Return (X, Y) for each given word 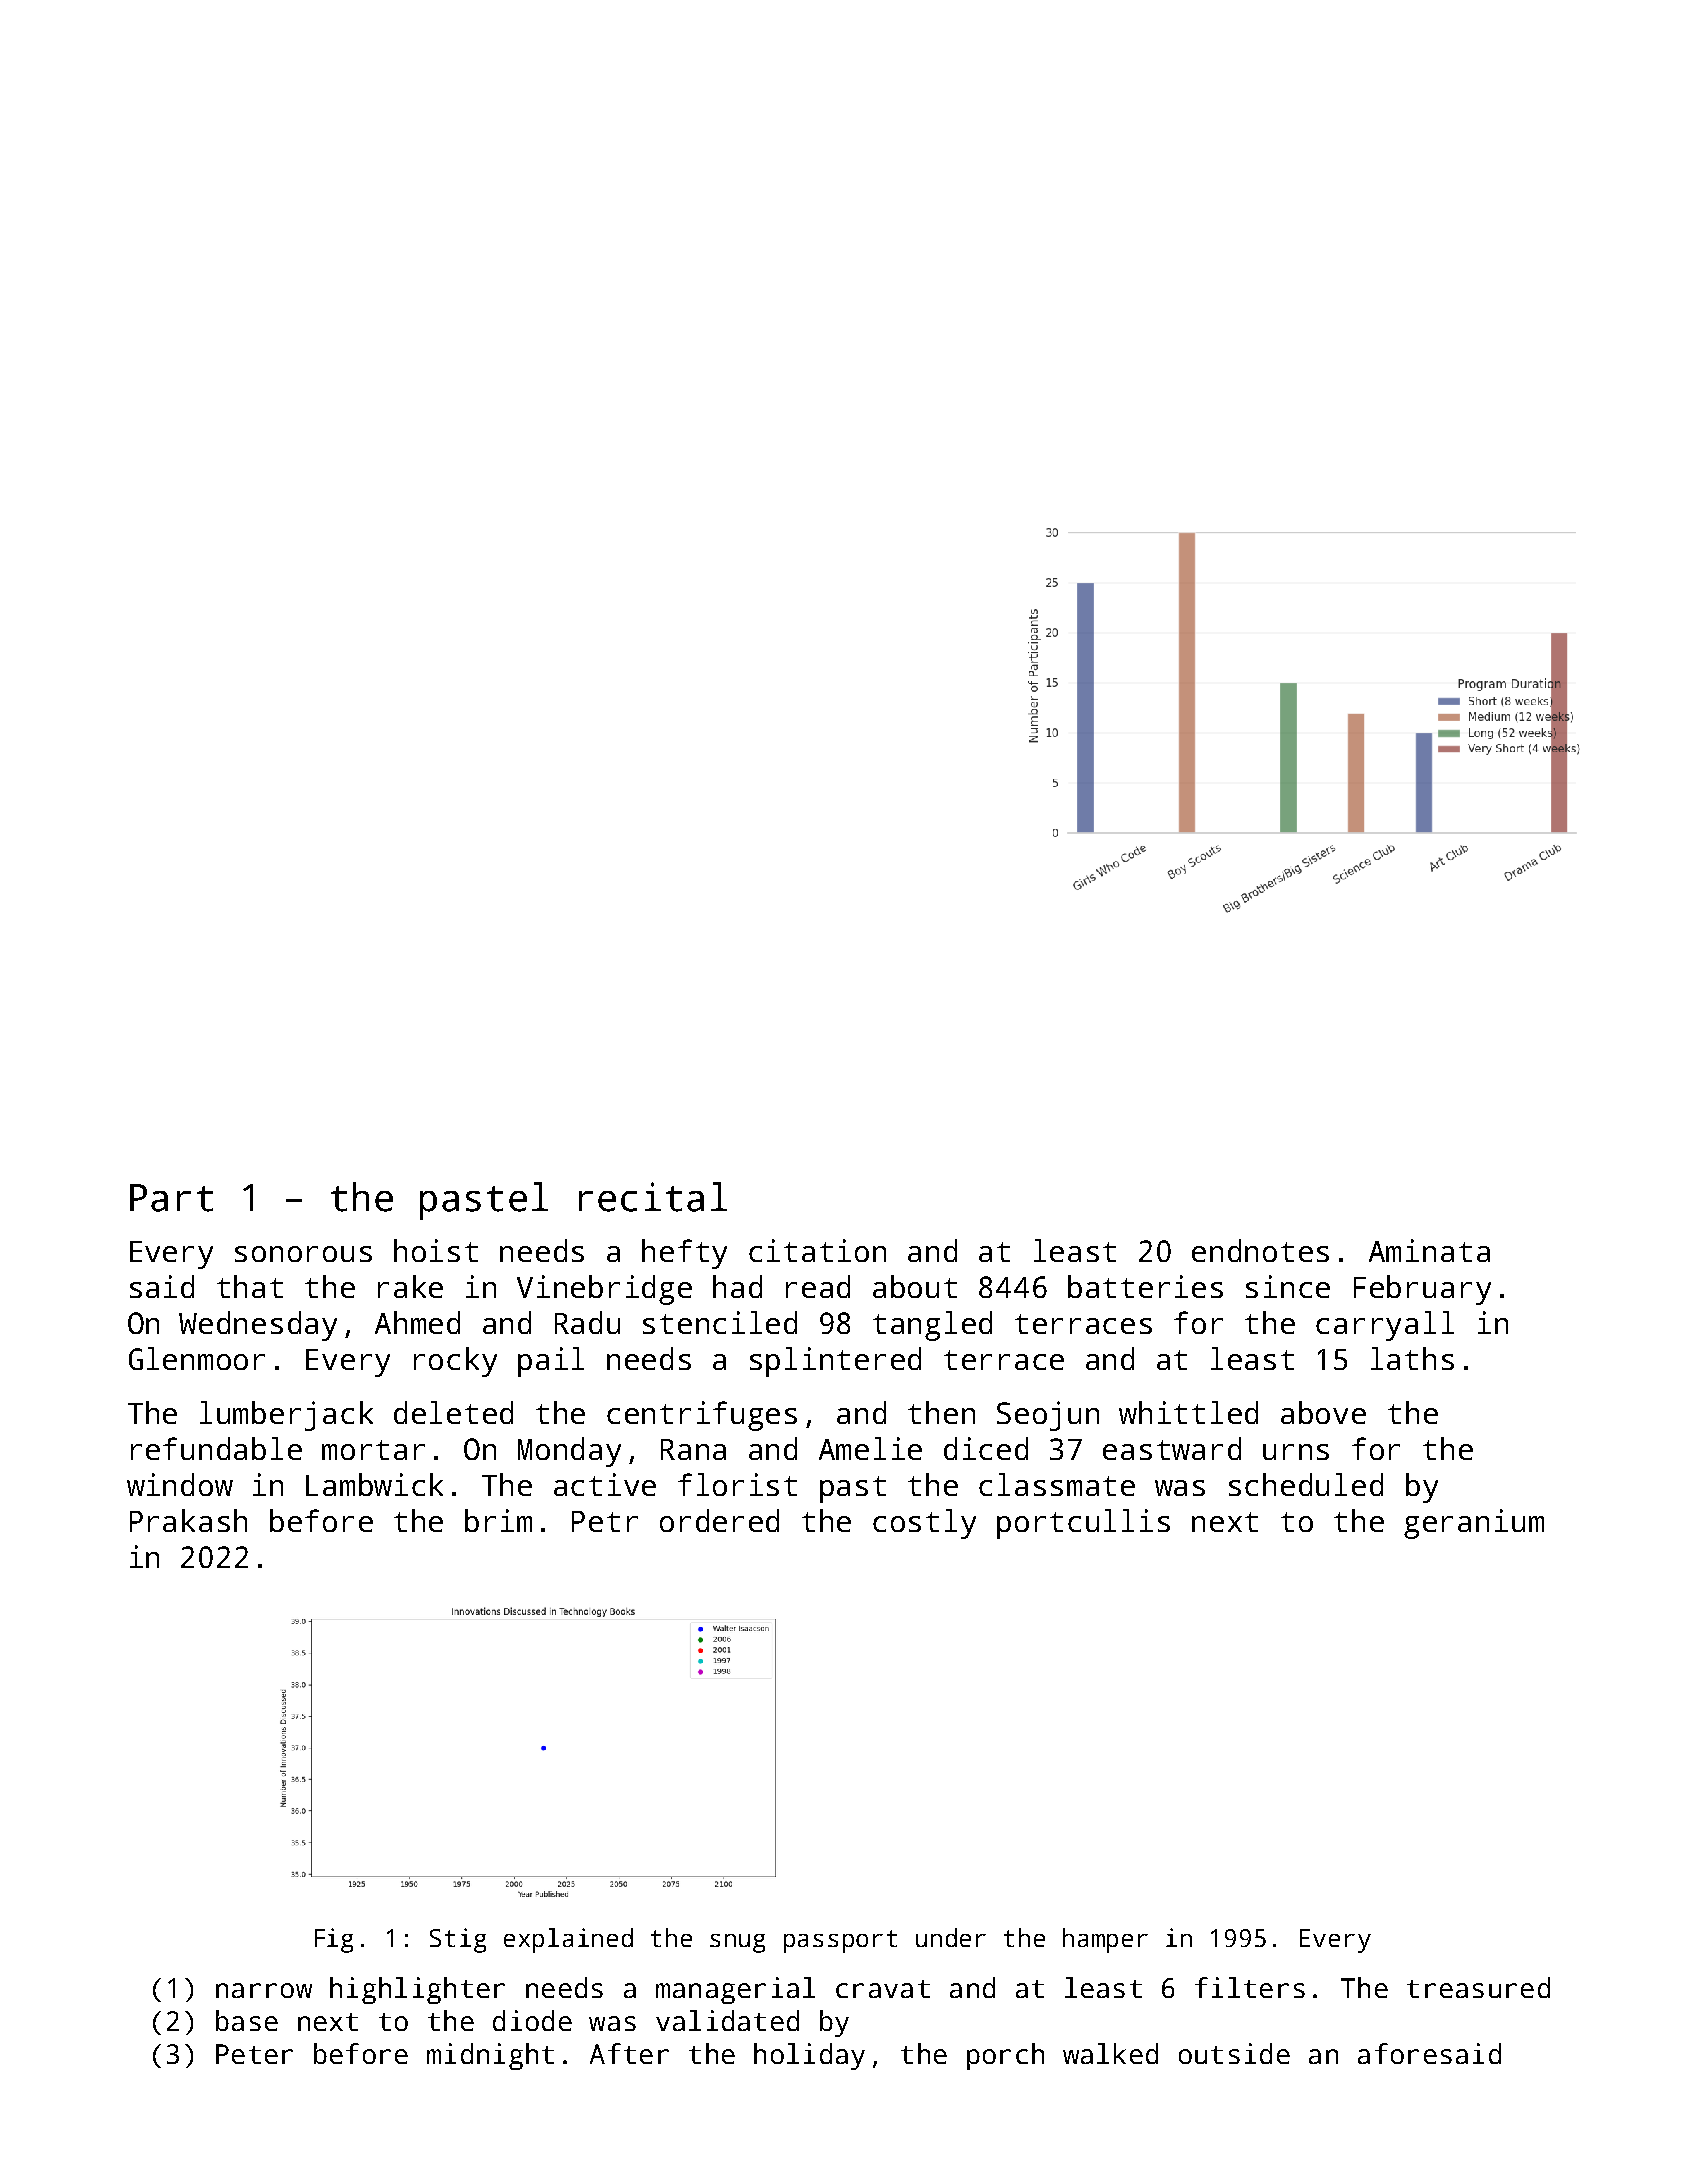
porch (1005, 2056)
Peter (254, 2054)
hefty (684, 1254)
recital (653, 1197)
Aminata (1429, 1250)
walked (1110, 2053)
